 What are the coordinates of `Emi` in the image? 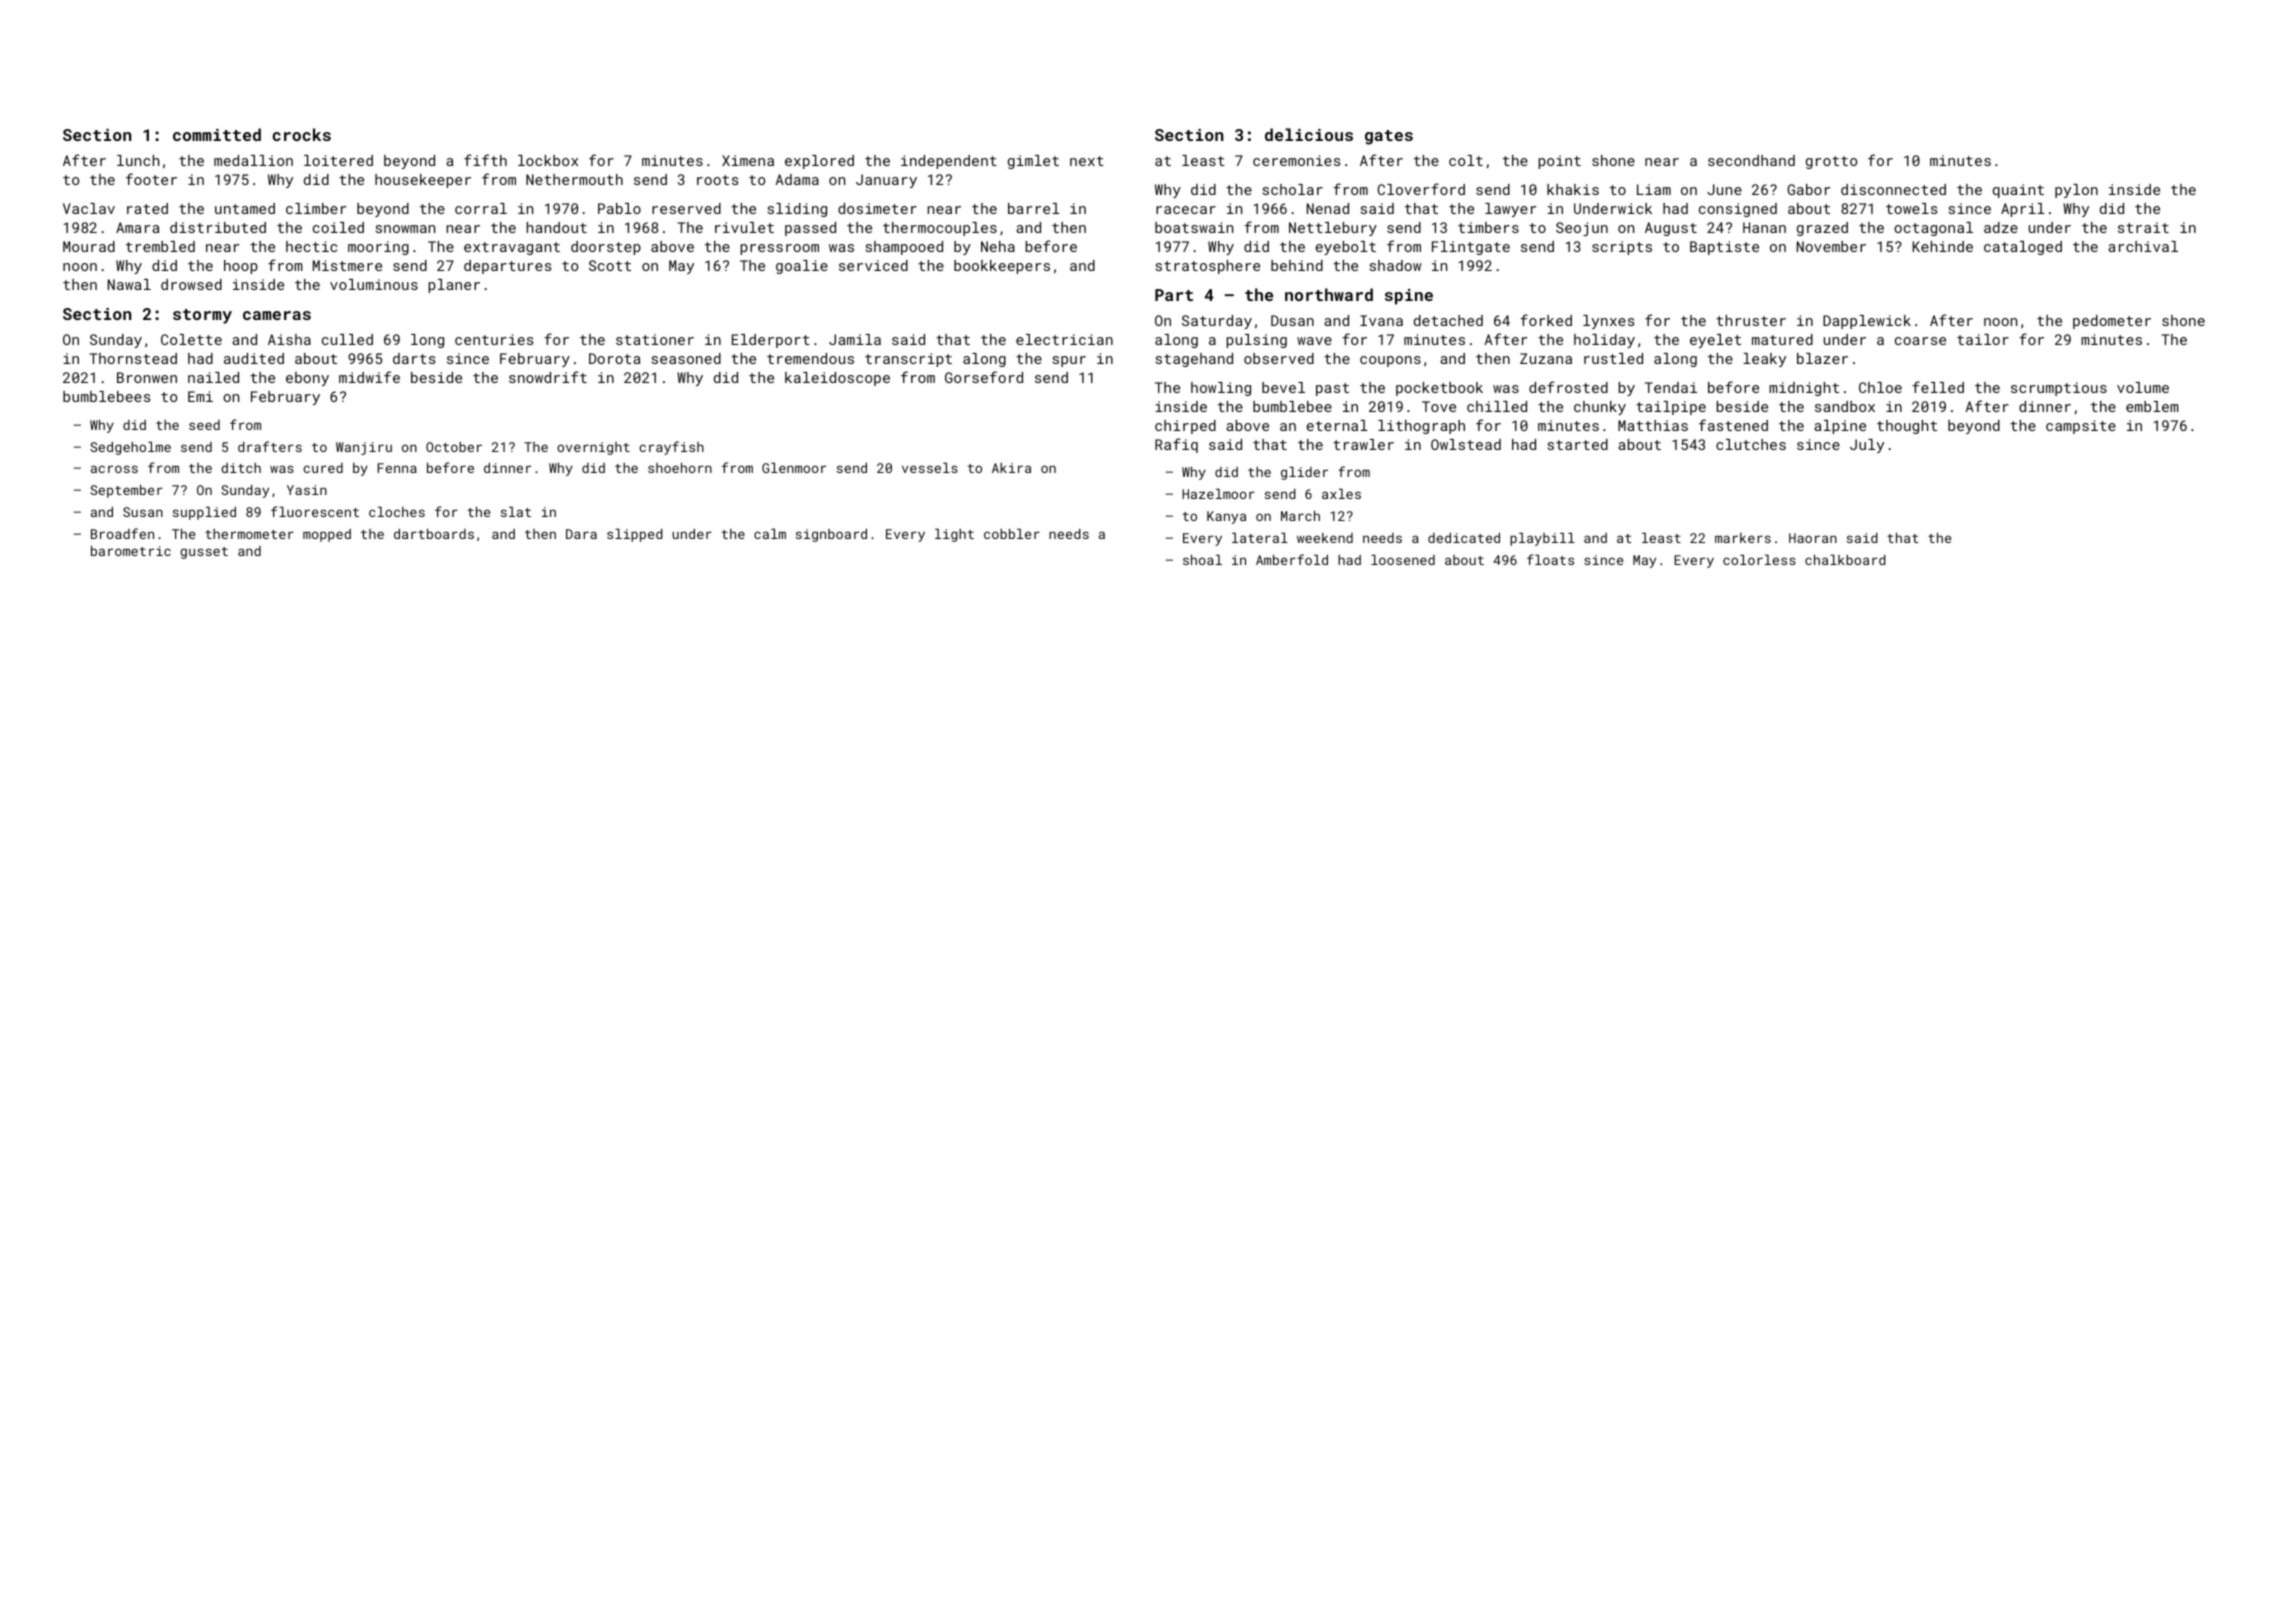 It's located at (200, 396).
